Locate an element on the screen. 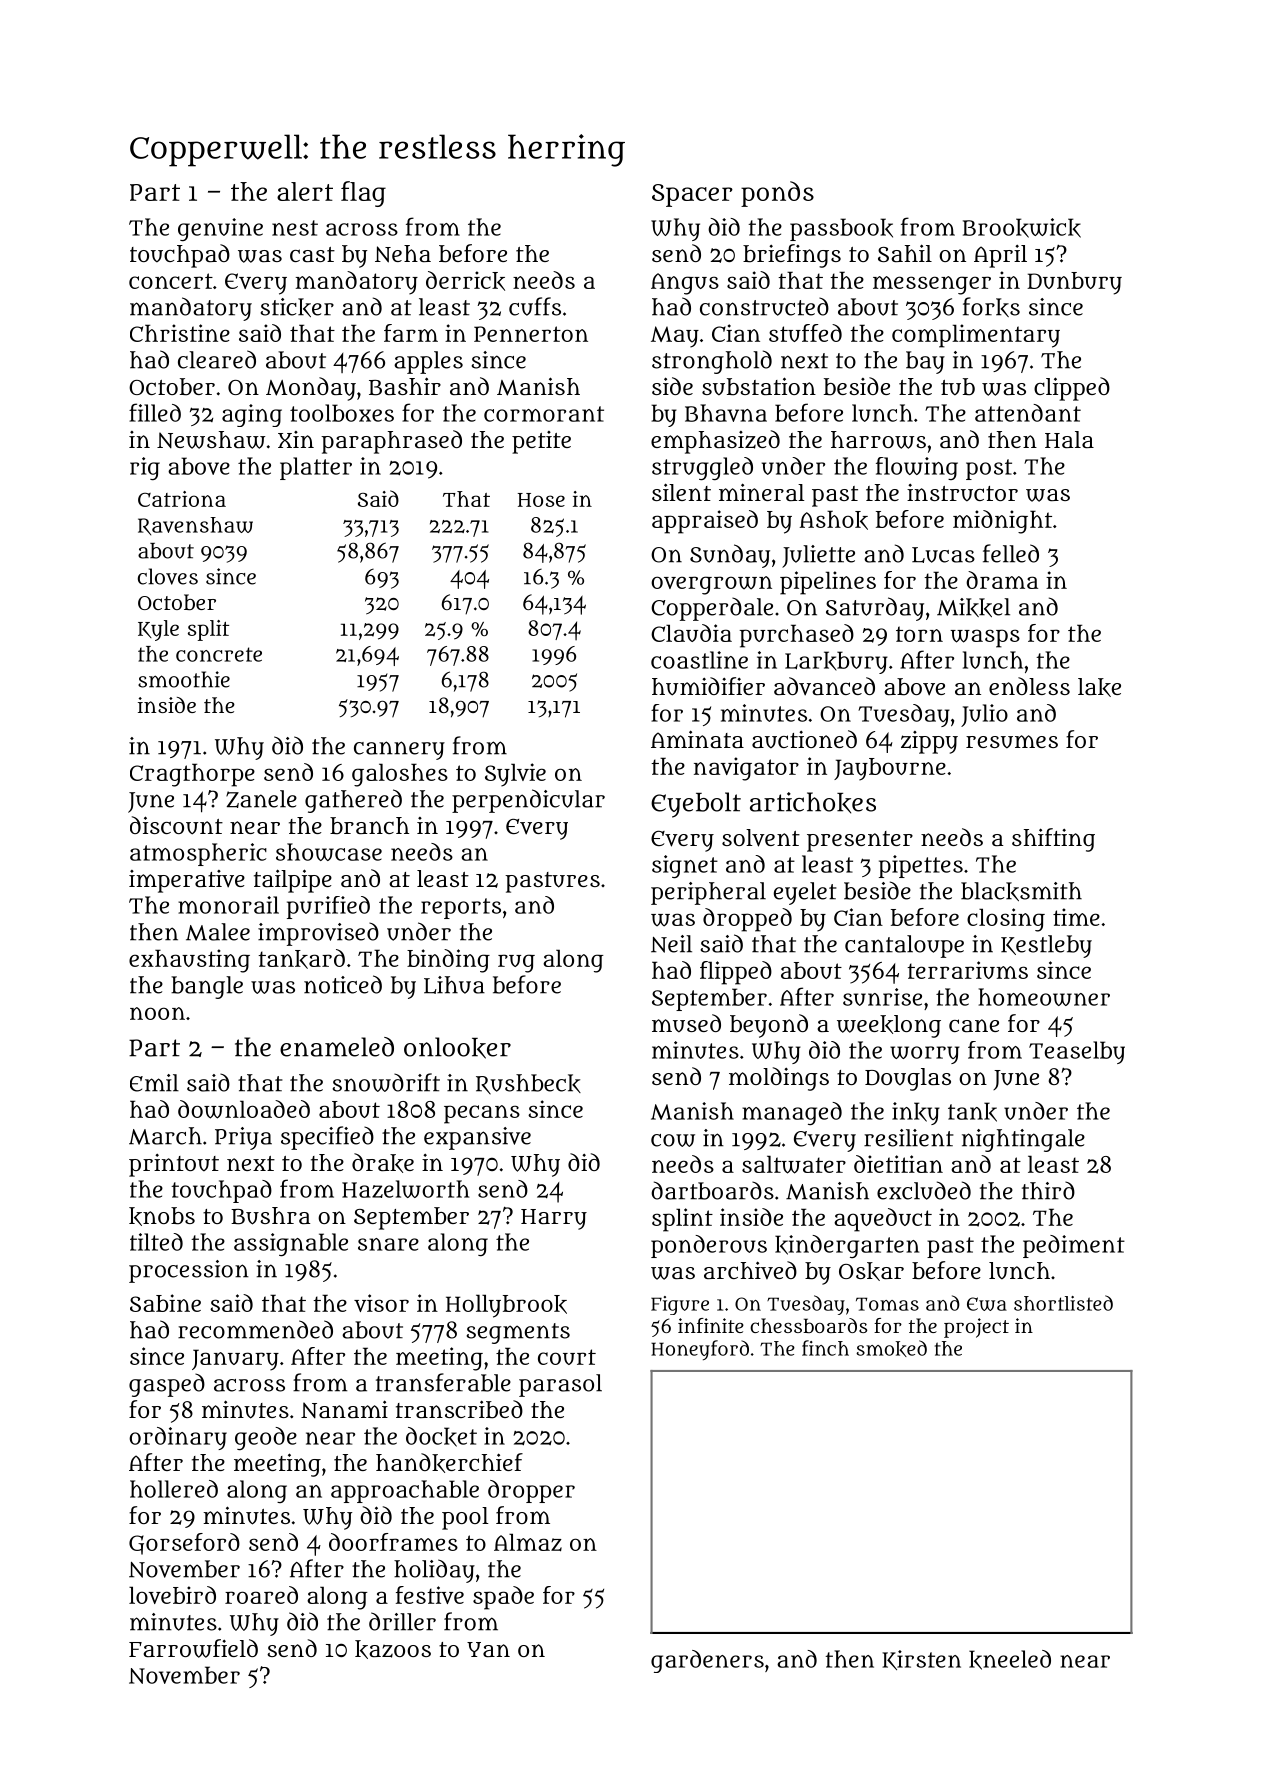 This screenshot has height=1783, width=1261. galoshes is located at coordinates (400, 775).
